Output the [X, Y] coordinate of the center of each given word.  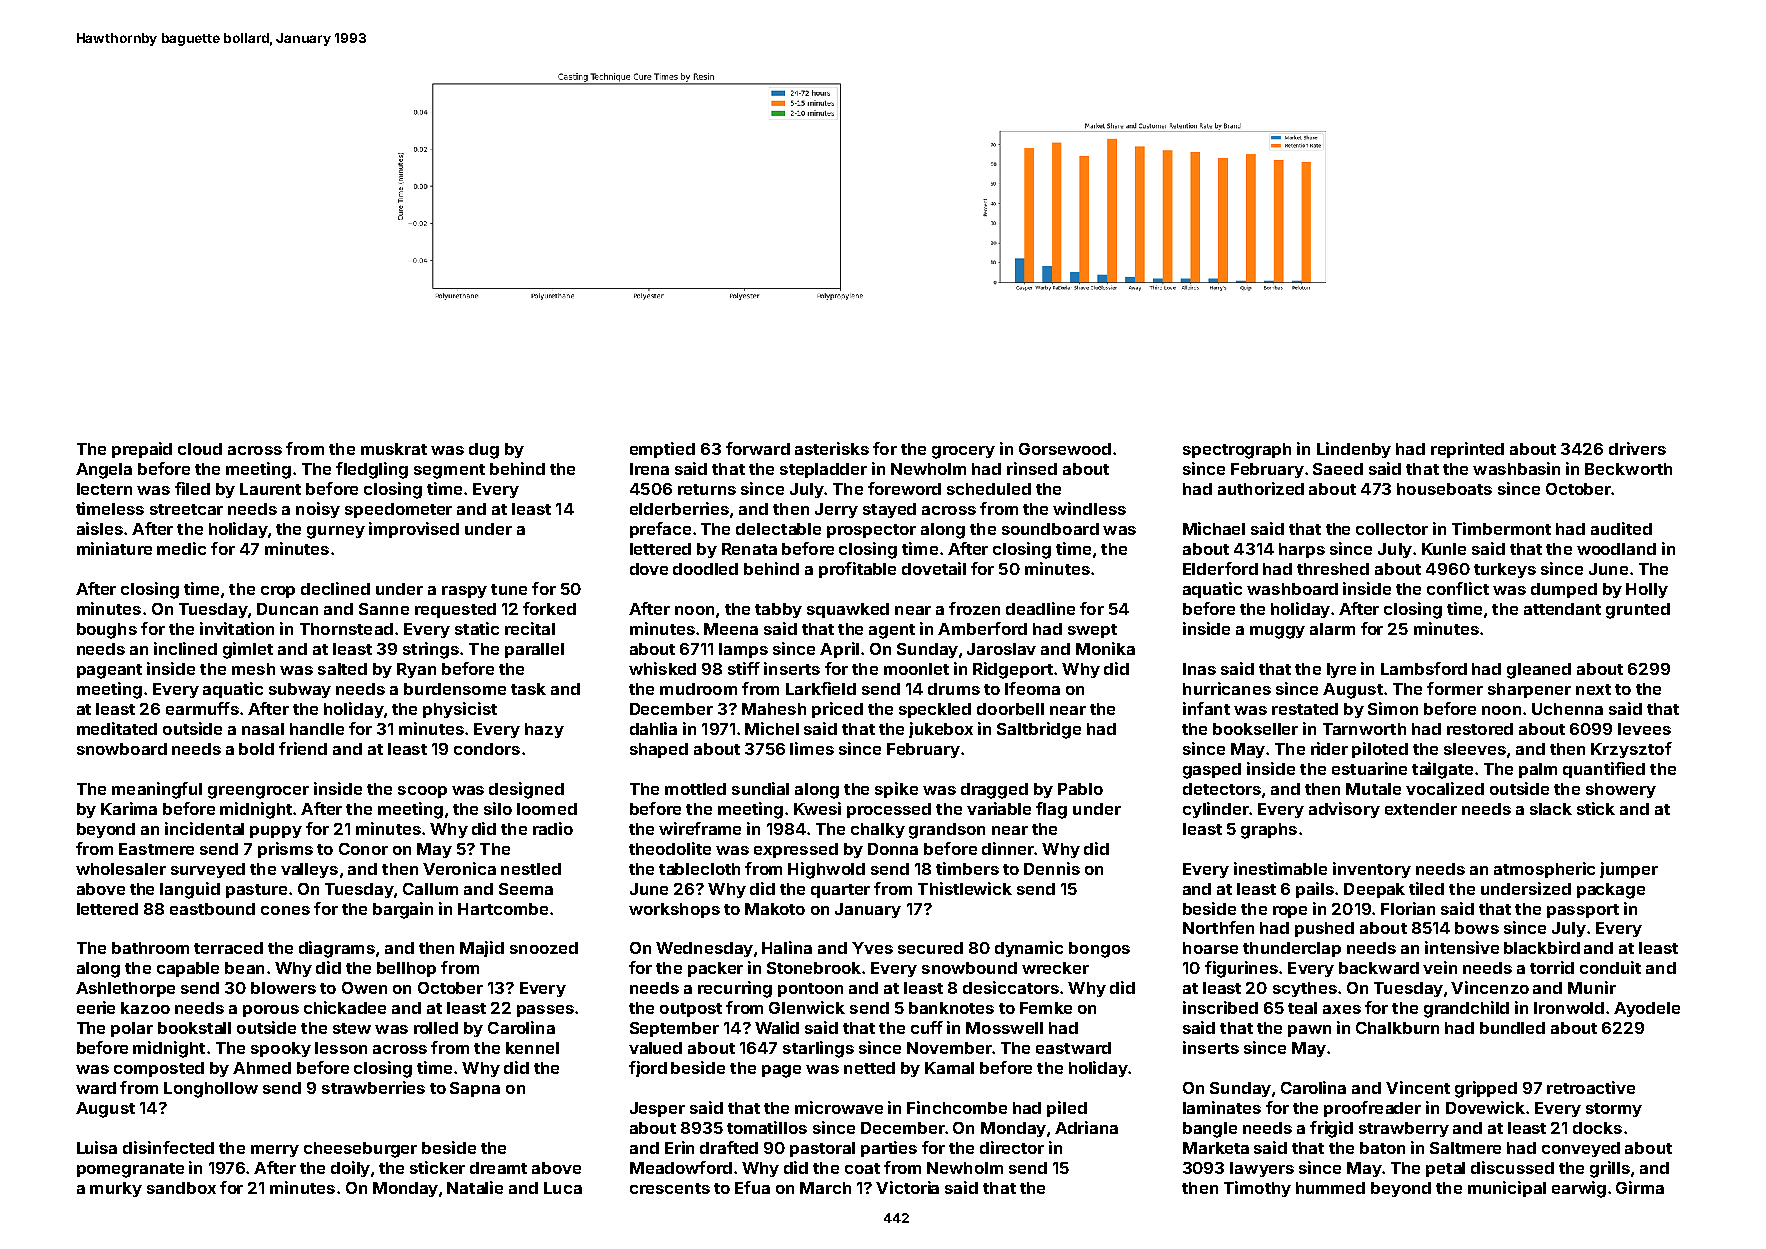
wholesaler [121, 869]
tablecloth [699, 869]
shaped [659, 750]
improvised [414, 530]
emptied [662, 450]
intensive [1462, 947]
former [1455, 688]
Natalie [475, 1187]
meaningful [157, 790]
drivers [1637, 448]
